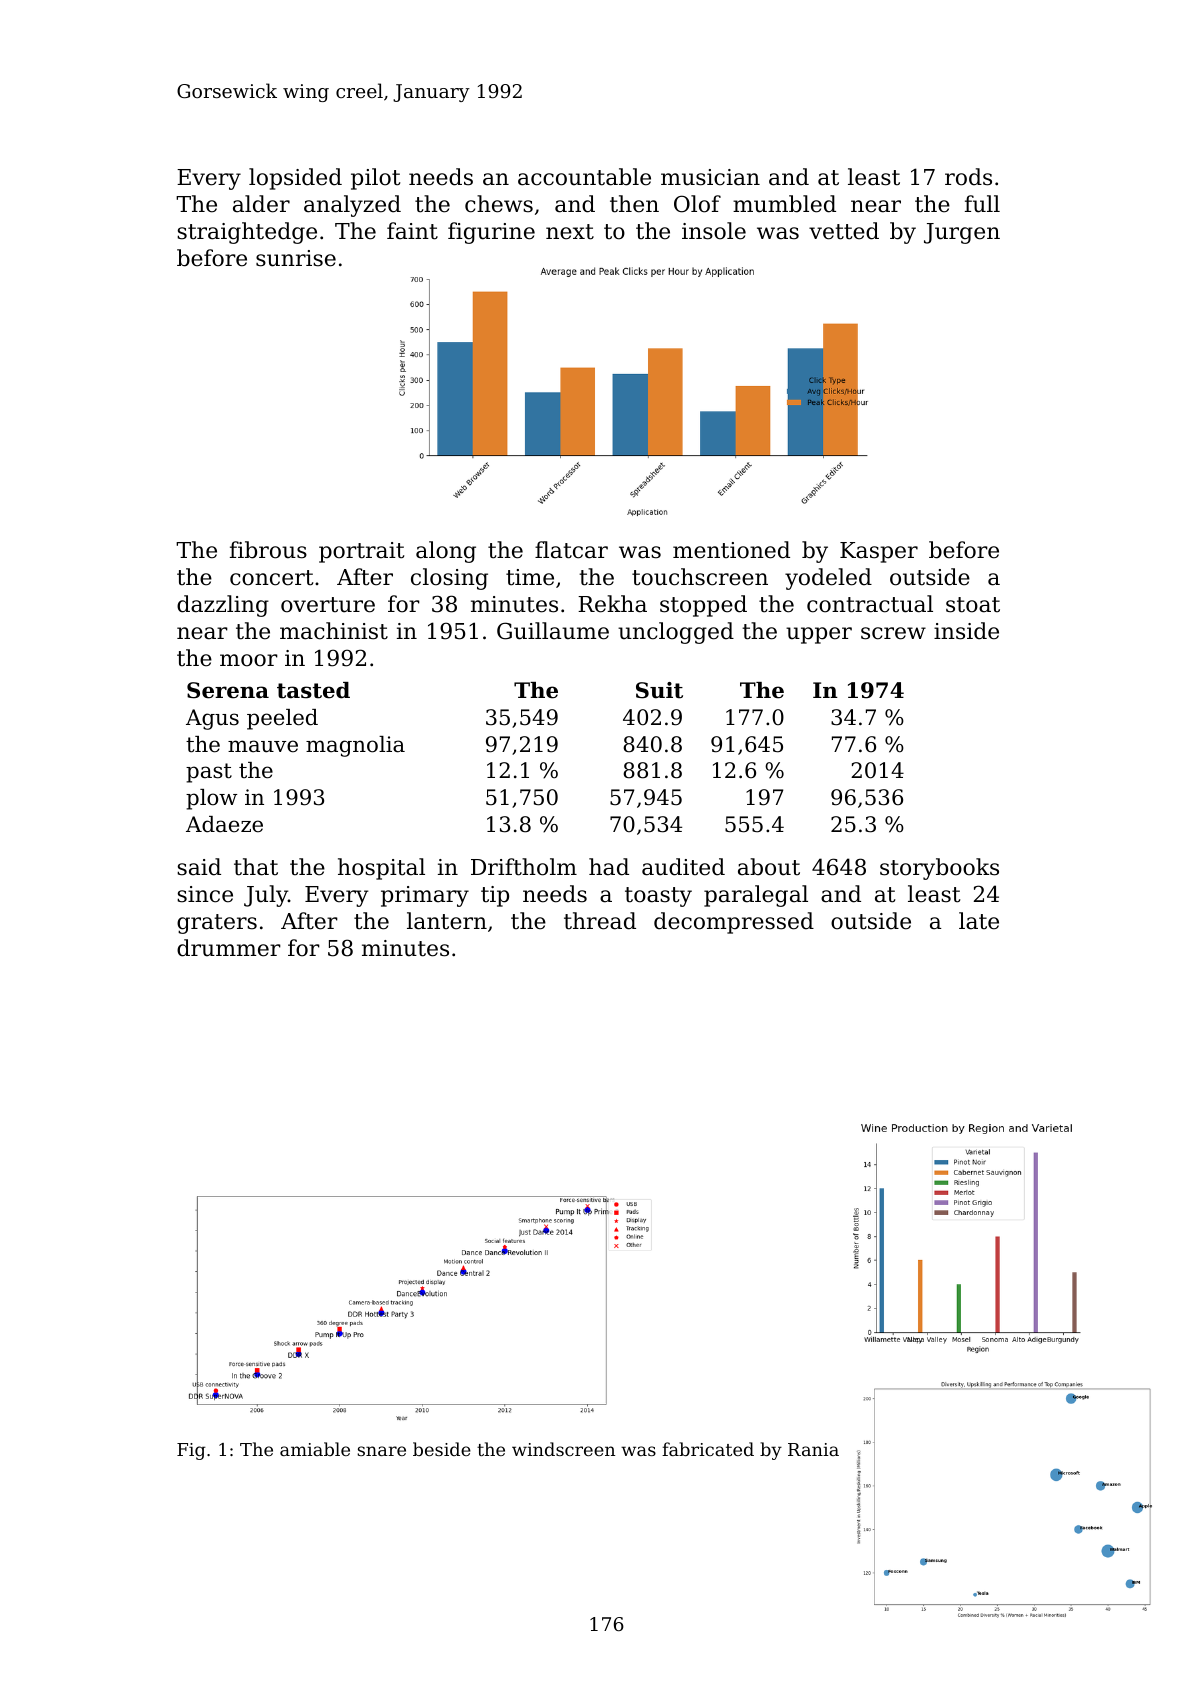 The image size is (1177, 1704). Describe the element at coordinates (296, 258) in the screenshot. I see `sunrise` at that location.
